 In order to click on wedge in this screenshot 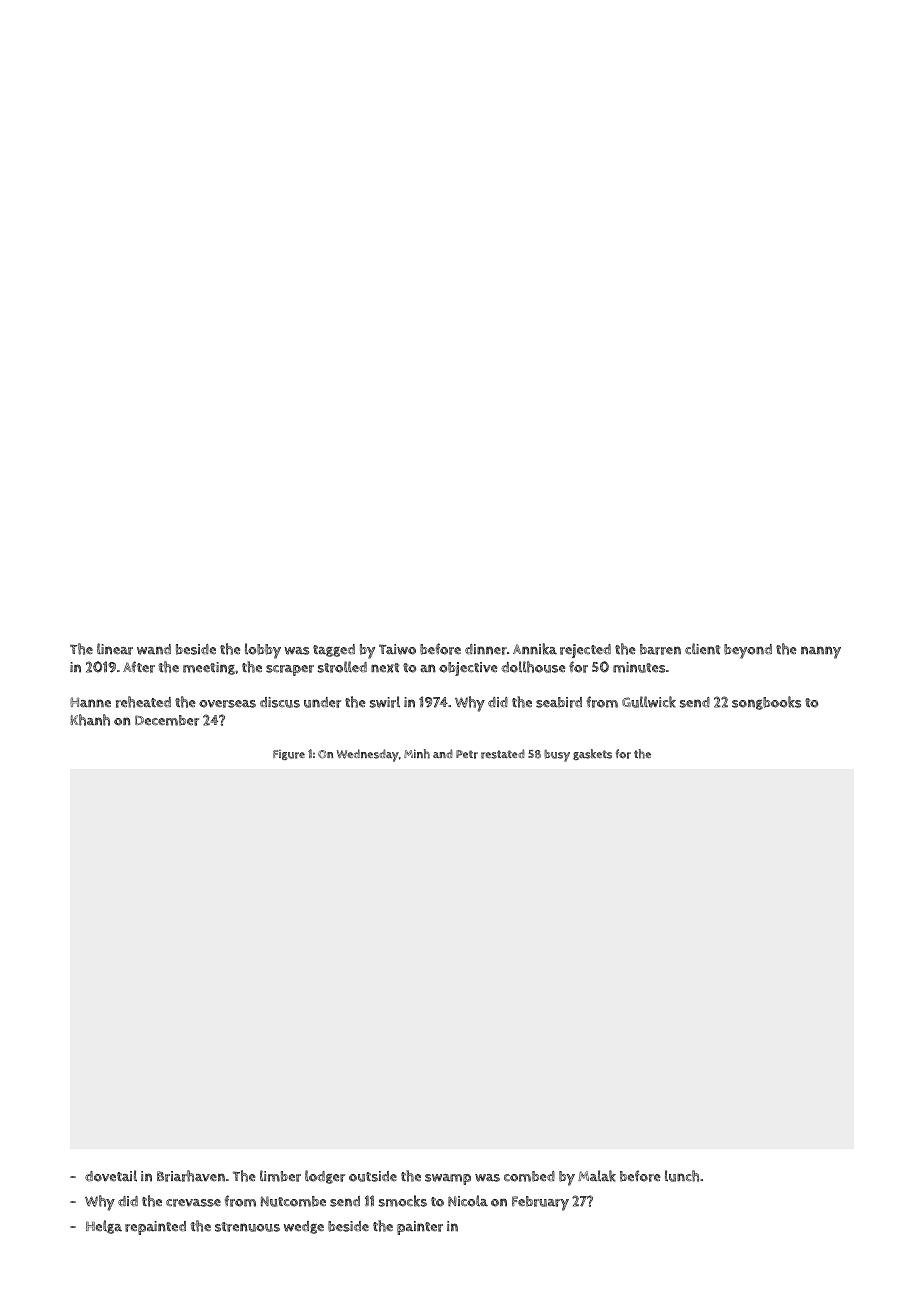, I will do `click(304, 1227)`.
